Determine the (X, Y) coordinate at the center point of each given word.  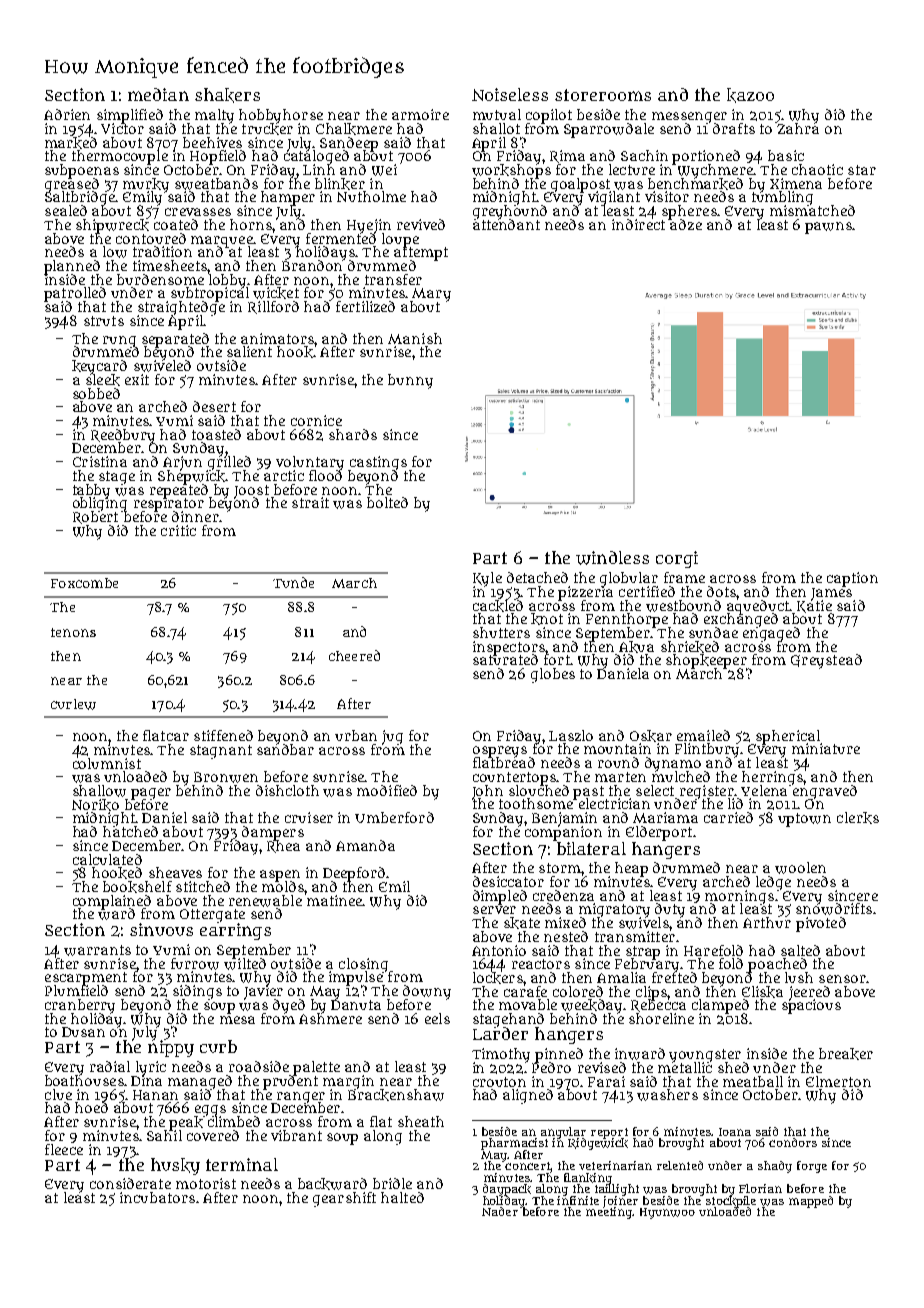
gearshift (344, 1199)
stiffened (223, 735)
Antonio (499, 950)
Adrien (67, 114)
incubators (157, 1197)
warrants (97, 950)
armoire (420, 114)
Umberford (394, 817)
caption (852, 579)
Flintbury (707, 750)
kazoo (750, 95)
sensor (842, 979)
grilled (229, 463)
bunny (410, 381)
